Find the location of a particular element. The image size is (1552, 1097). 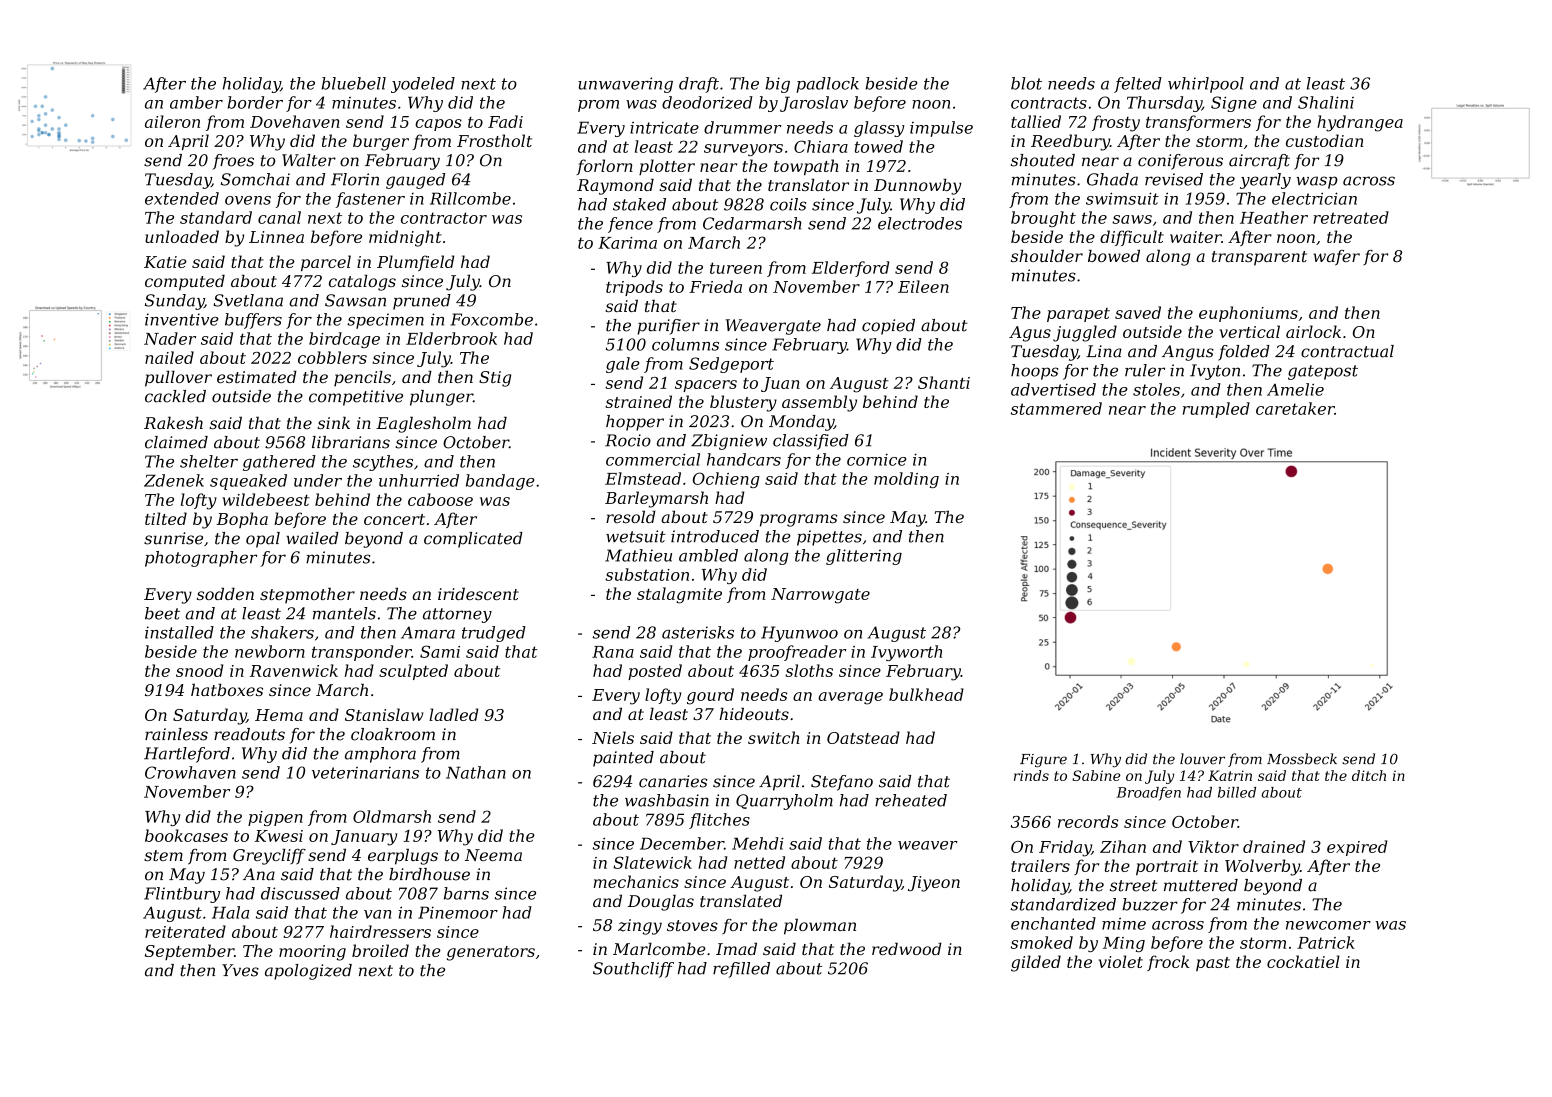

Patrick is located at coordinates (1326, 942).
